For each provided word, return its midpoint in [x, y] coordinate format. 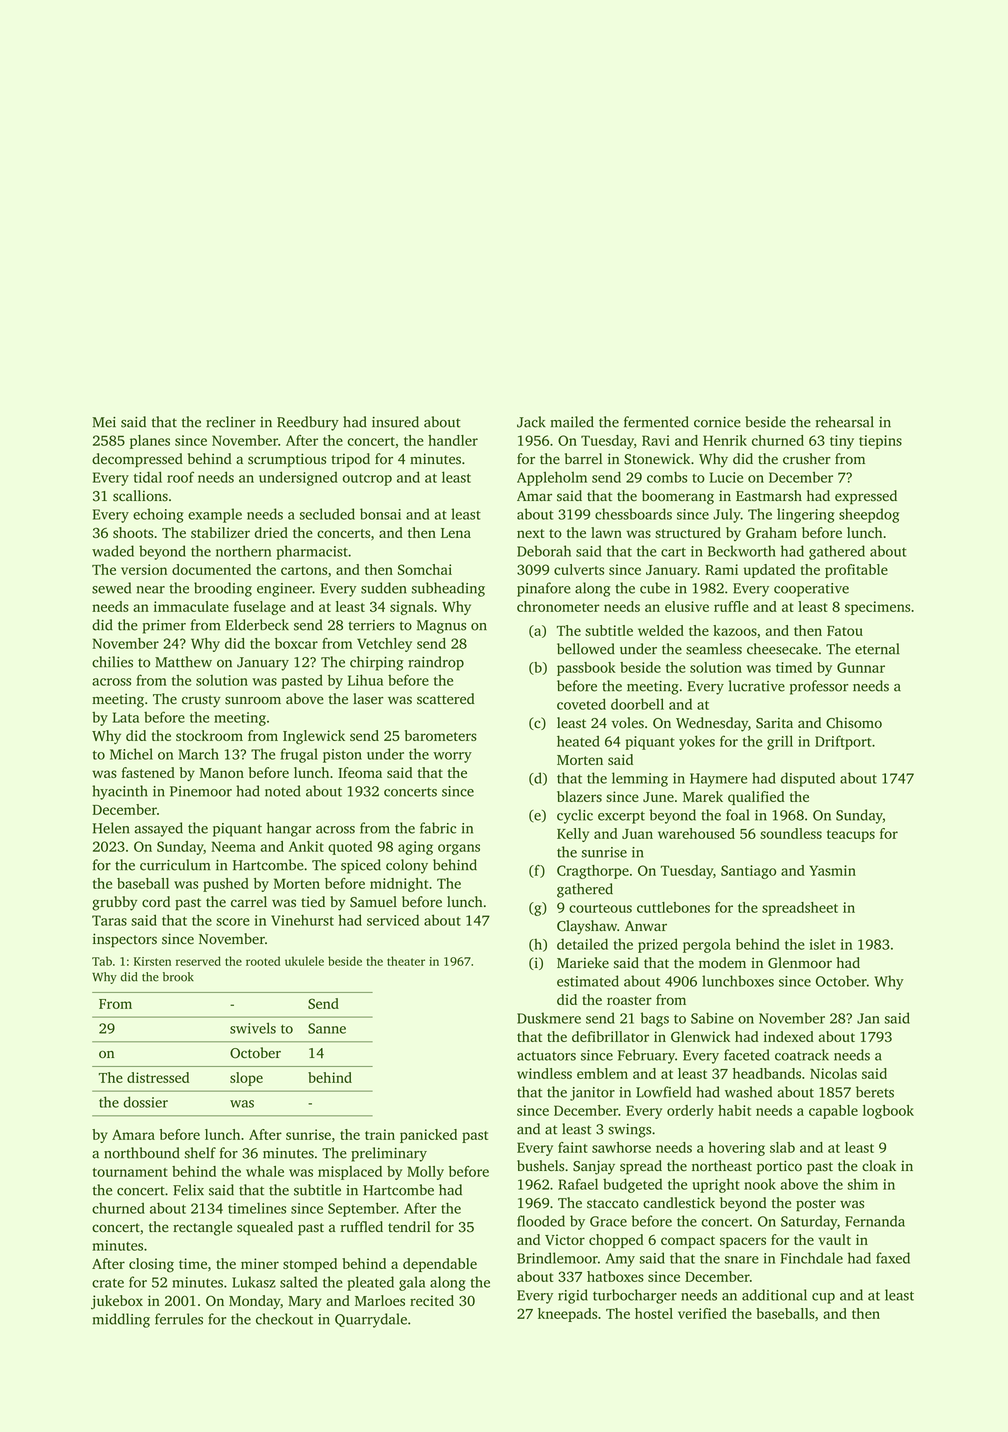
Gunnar [861, 667]
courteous [600, 908]
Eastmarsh [769, 496]
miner [260, 1263]
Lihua [365, 680]
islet [823, 944]
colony [407, 866]
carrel [249, 901]
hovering [737, 1149]
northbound [142, 1153]
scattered [445, 699]
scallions [140, 496]
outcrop [367, 480]
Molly [425, 1173]
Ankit [306, 846]
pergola [707, 945]
